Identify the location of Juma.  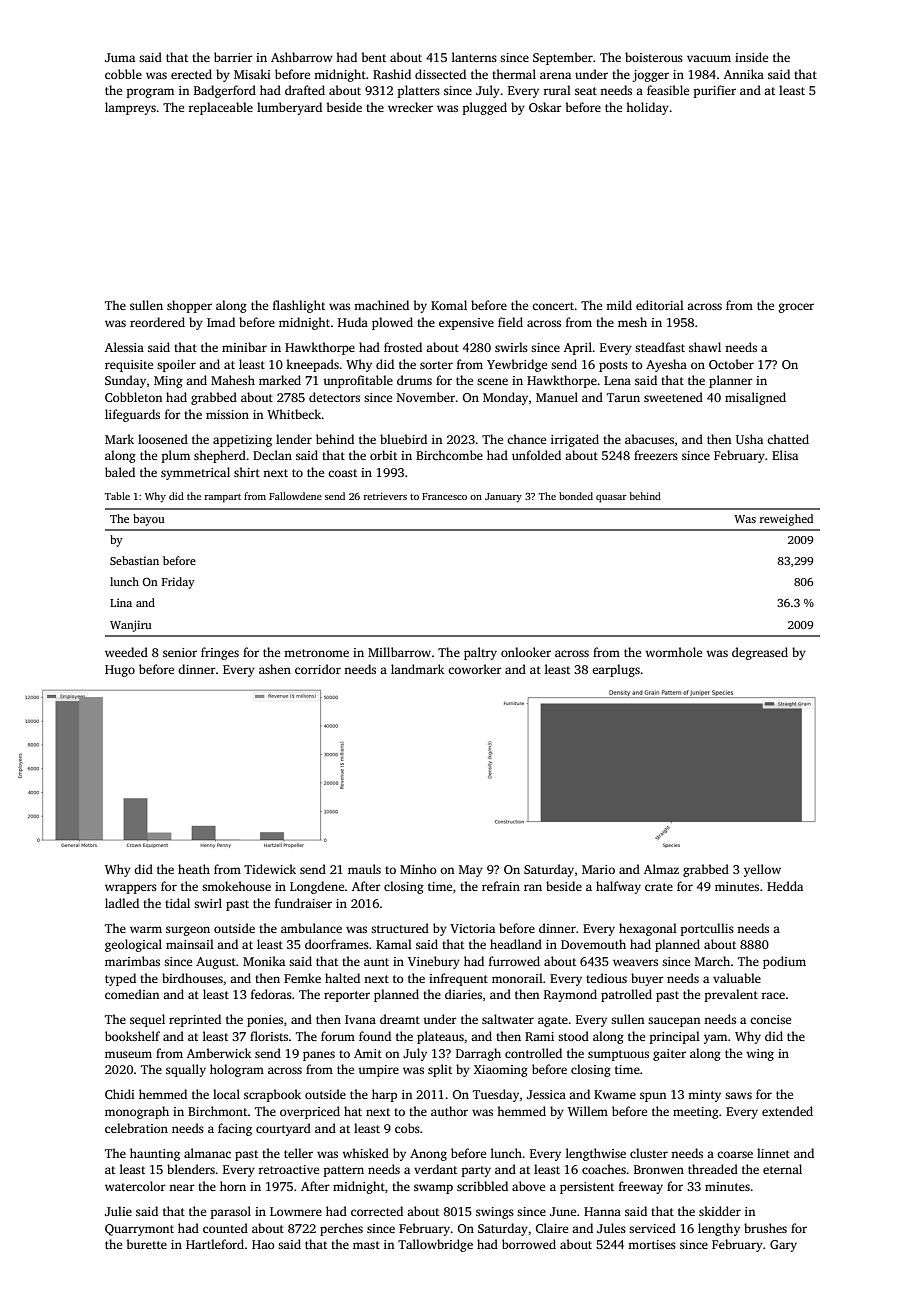
(120, 57).
